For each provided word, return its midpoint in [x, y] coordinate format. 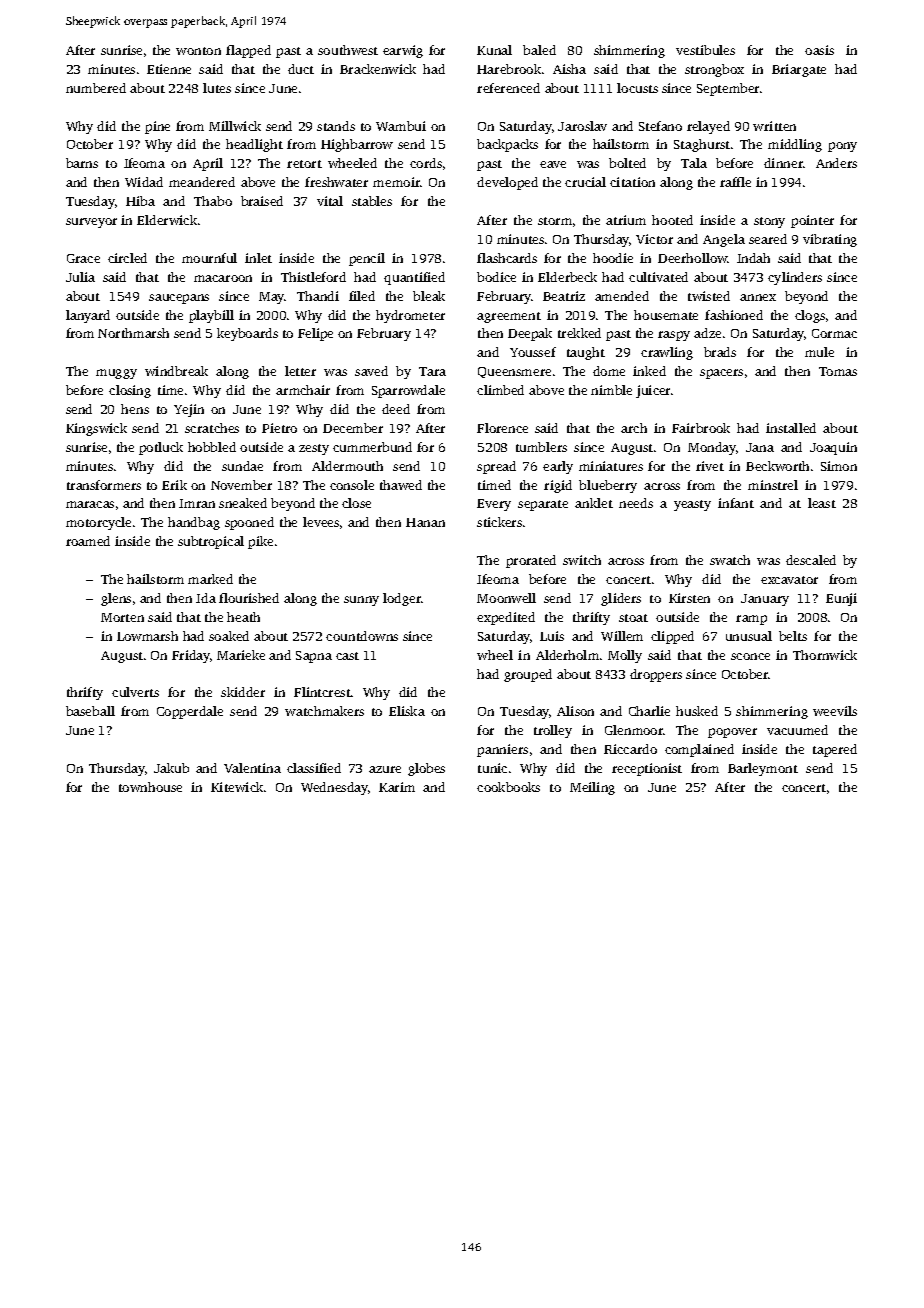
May [272, 298]
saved [371, 371]
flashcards [507, 258]
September [728, 89]
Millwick [235, 126]
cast [347, 656]
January [765, 600]
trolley [553, 731]
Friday [191, 656]
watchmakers [324, 711]
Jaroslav [582, 126]
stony [769, 222]
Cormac [834, 333]
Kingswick [96, 429]
